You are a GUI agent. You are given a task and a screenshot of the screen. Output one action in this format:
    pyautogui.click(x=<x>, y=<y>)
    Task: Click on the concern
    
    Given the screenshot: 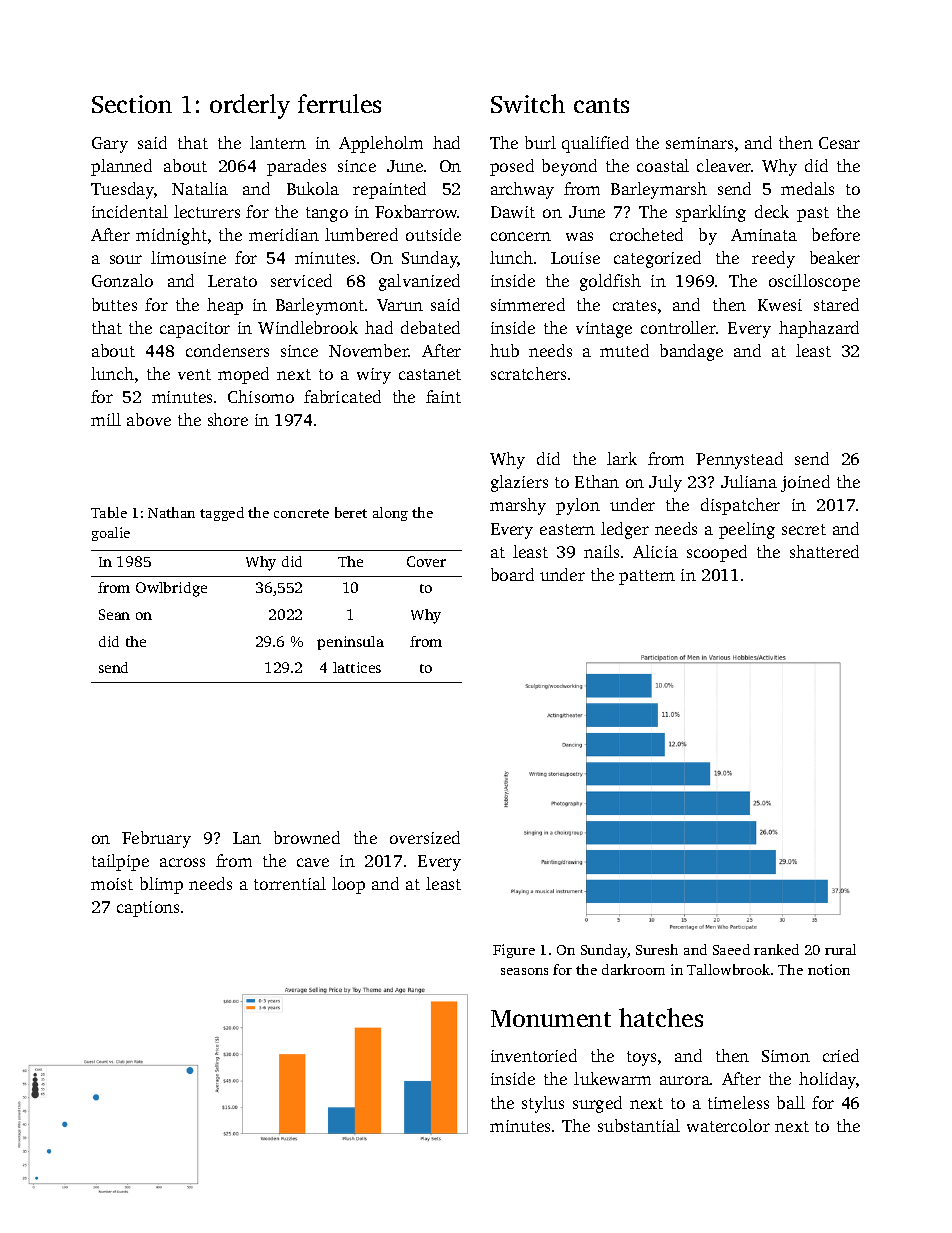 What is the action you would take?
    pyautogui.click(x=521, y=236)
